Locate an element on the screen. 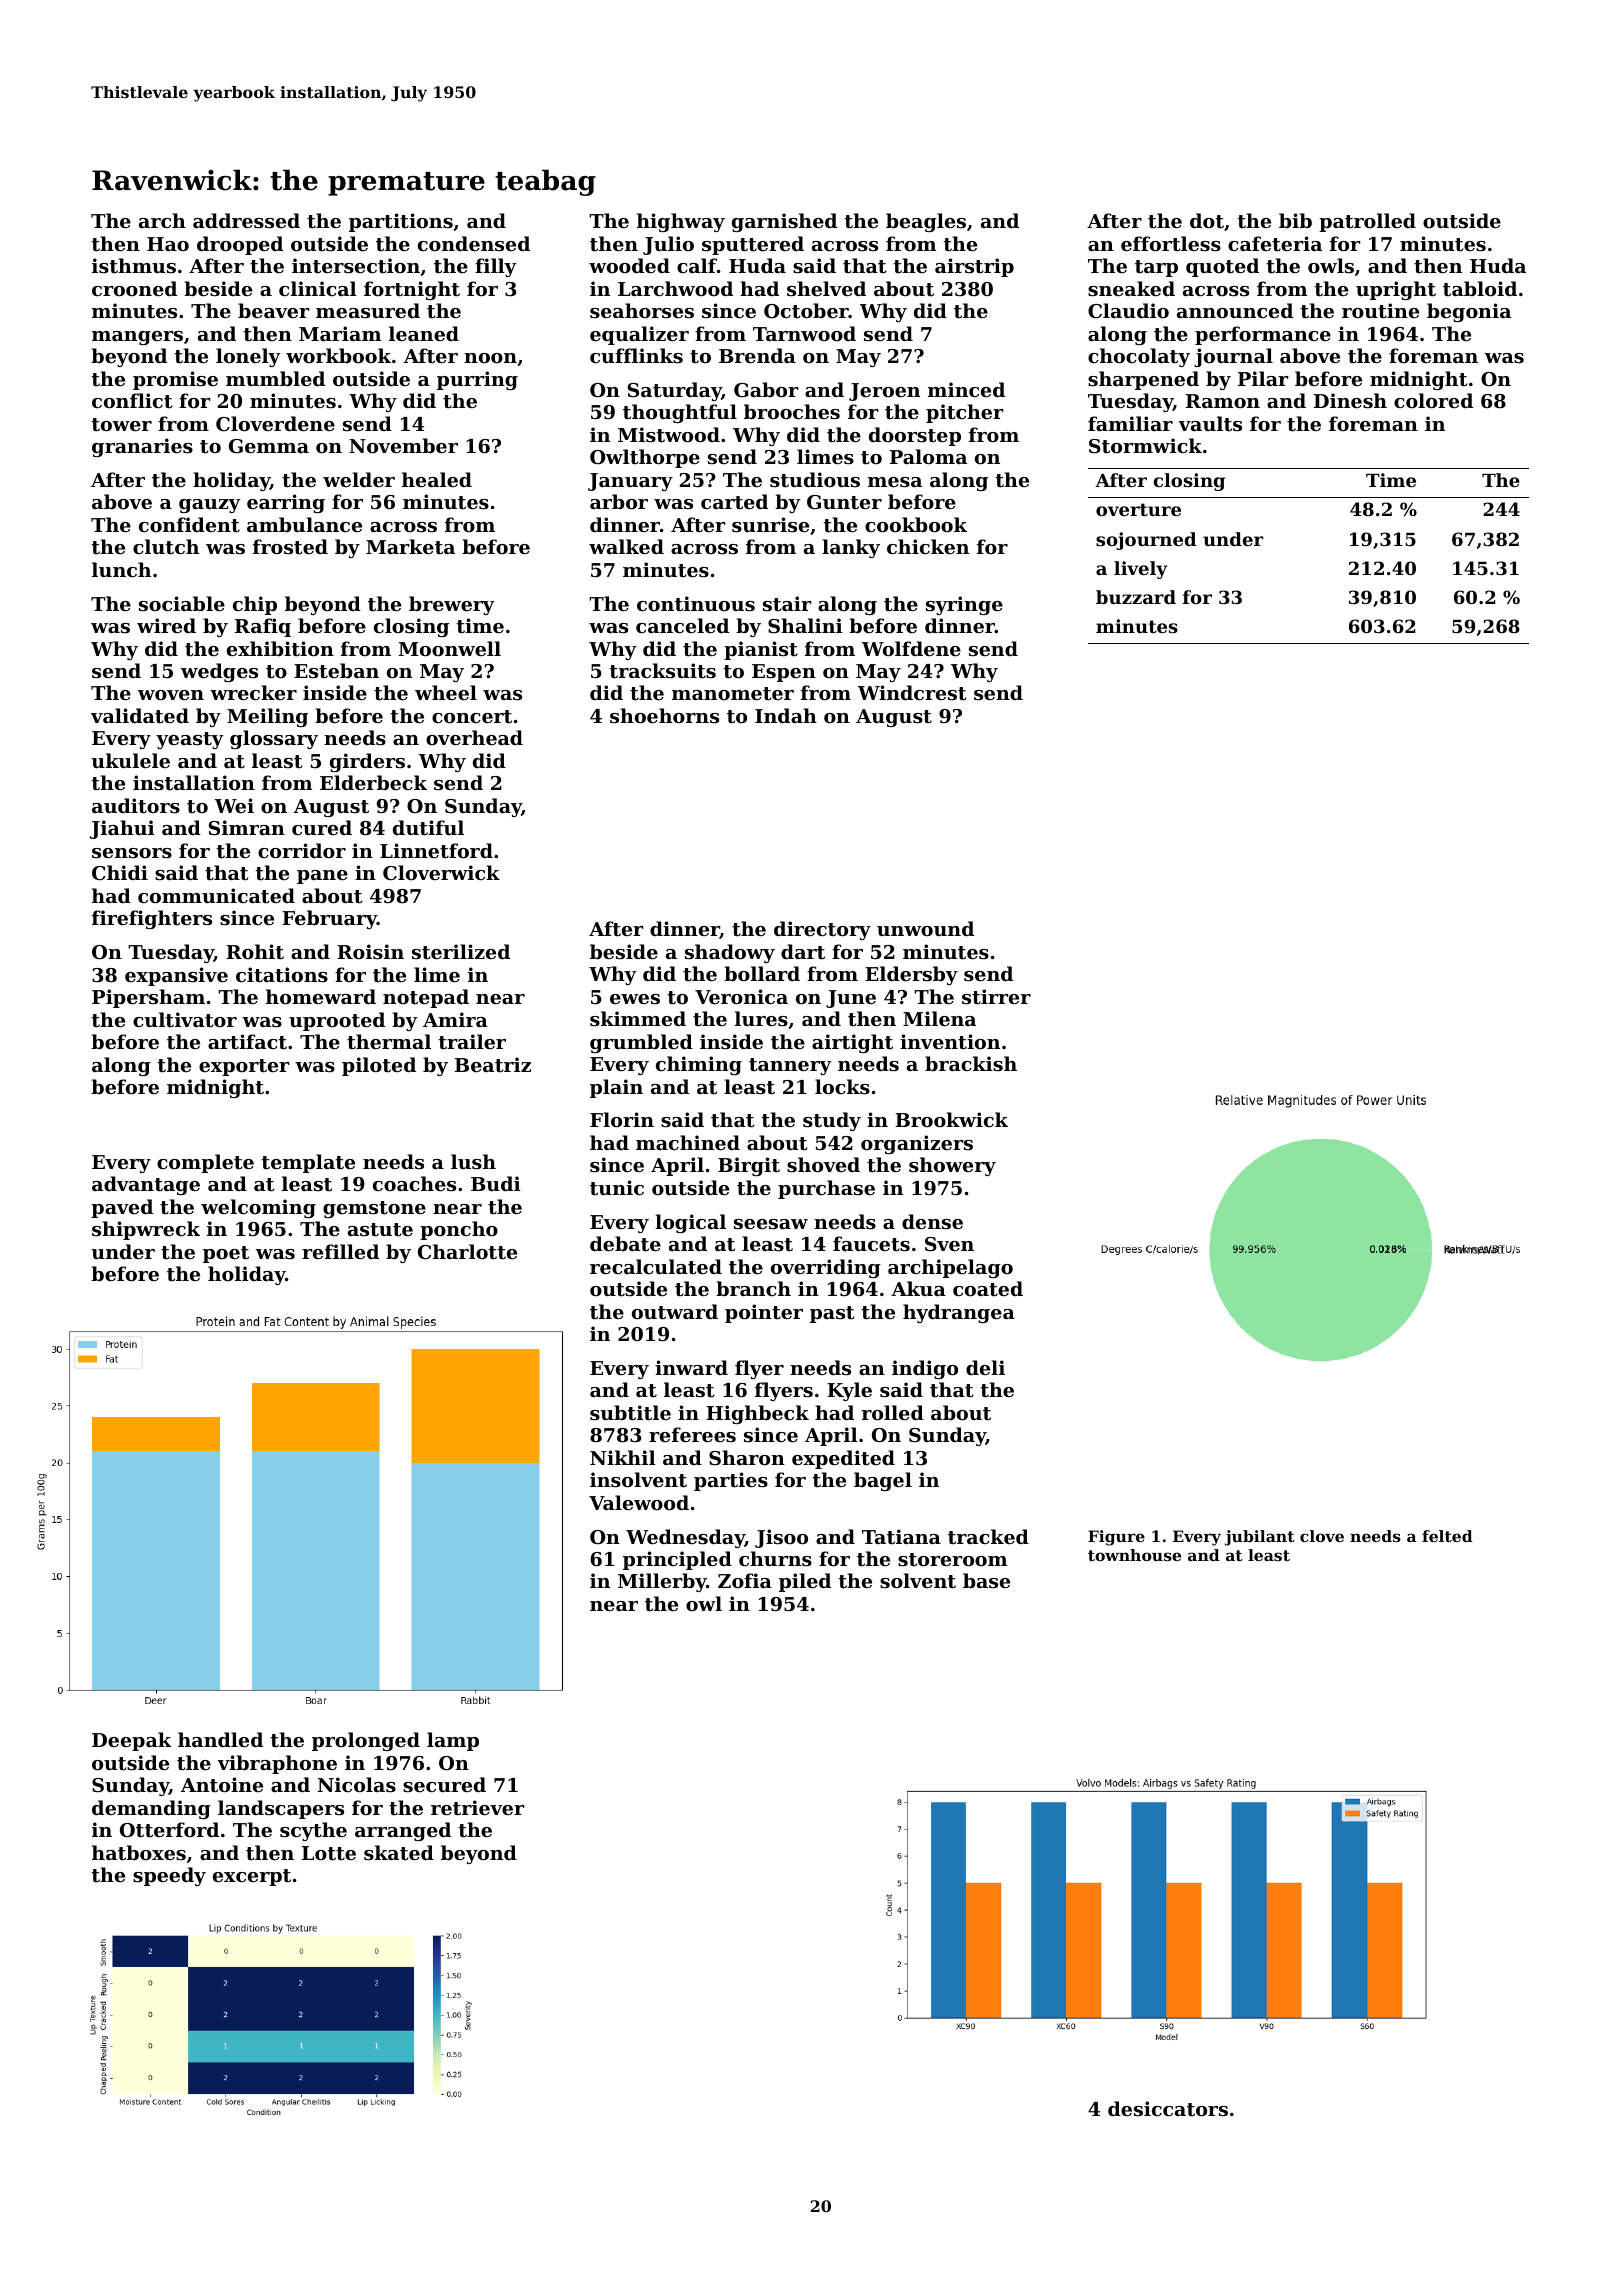  garnished is located at coordinates (784, 222).
